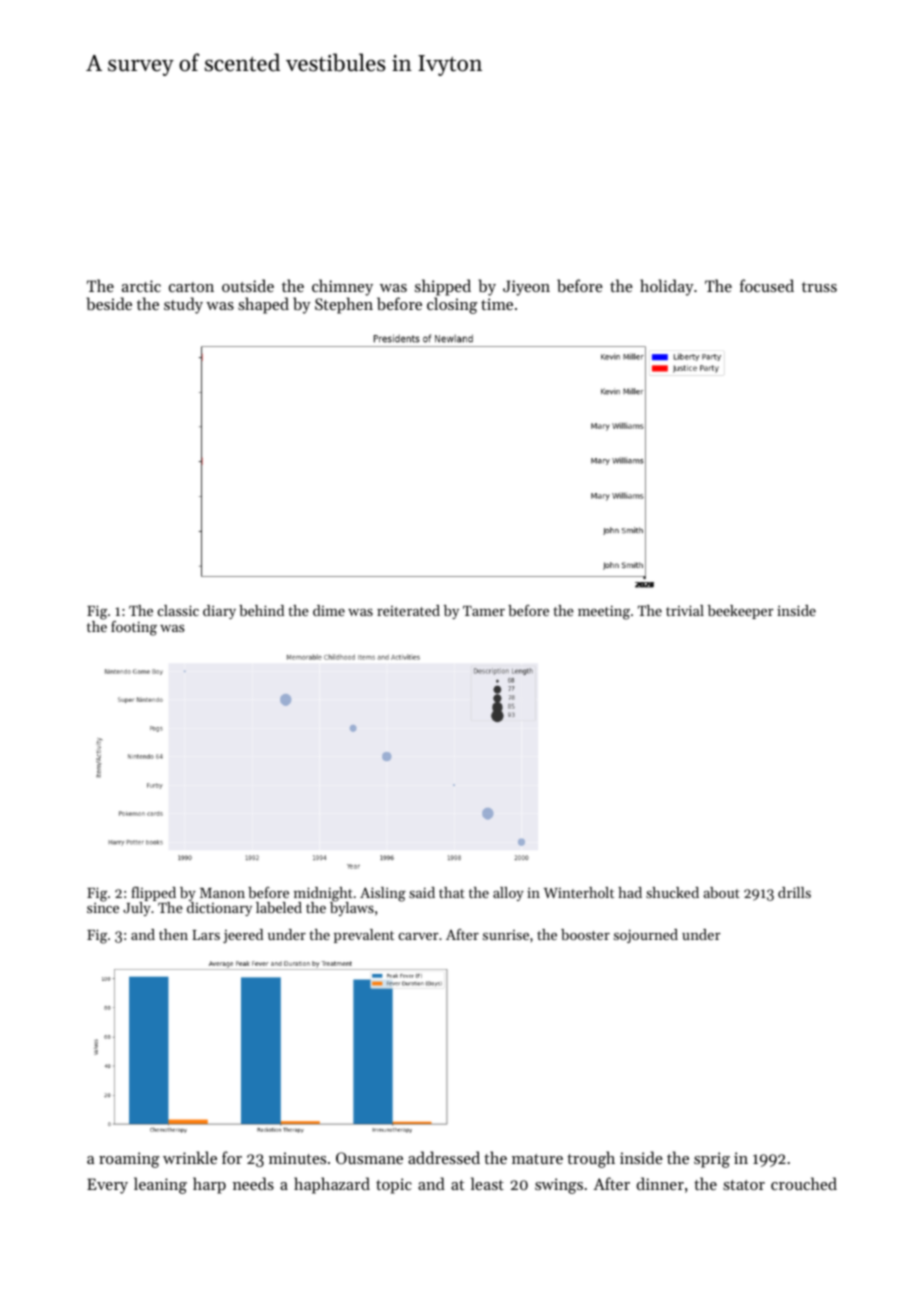 The width and height of the screenshot is (924, 1308). I want to click on truss, so click(819, 287).
